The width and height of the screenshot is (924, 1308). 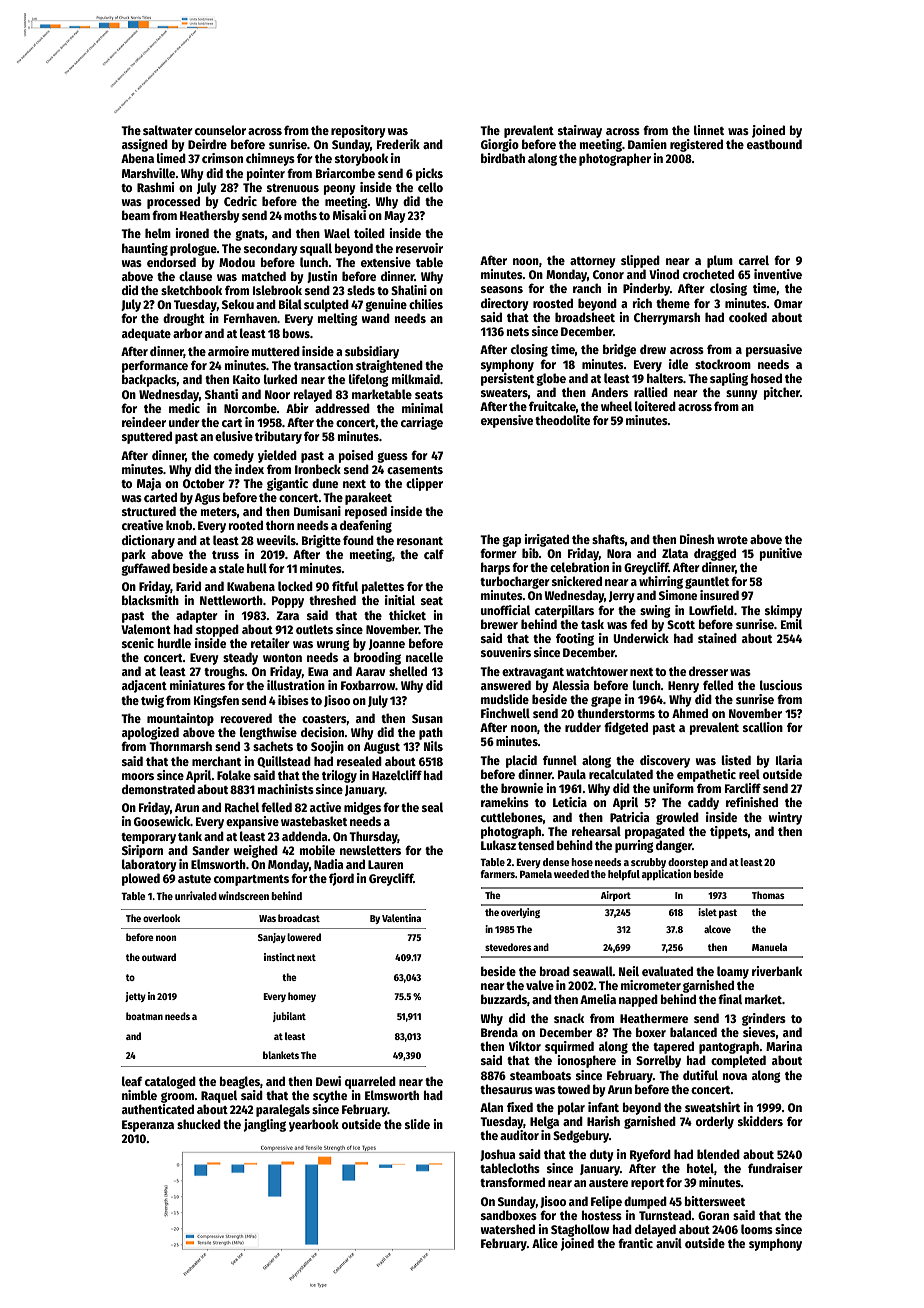 What do you see at coordinates (775, 1168) in the screenshot?
I see `fundraiser` at bounding box center [775, 1168].
